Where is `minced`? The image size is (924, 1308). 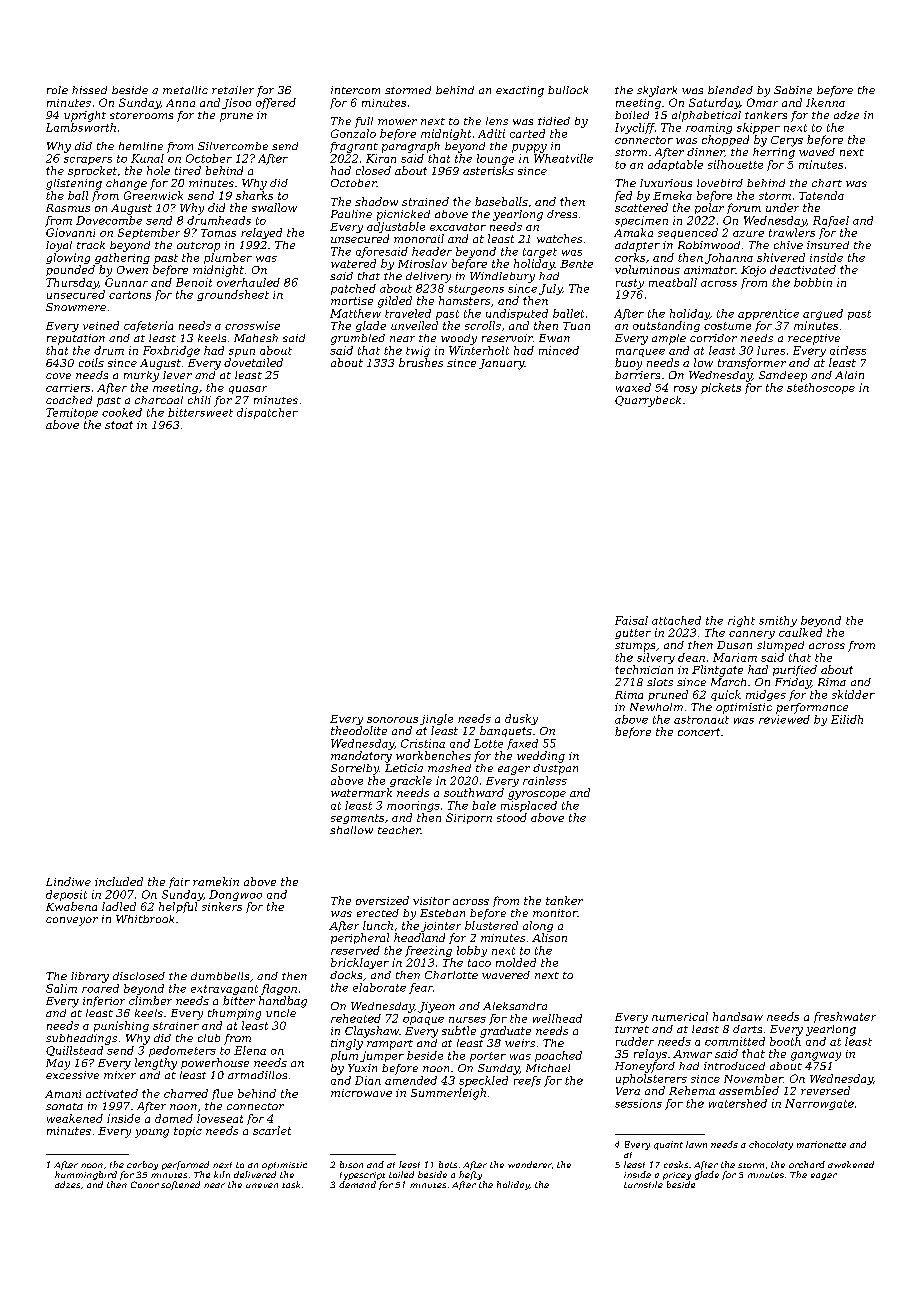
minced is located at coordinates (559, 350).
